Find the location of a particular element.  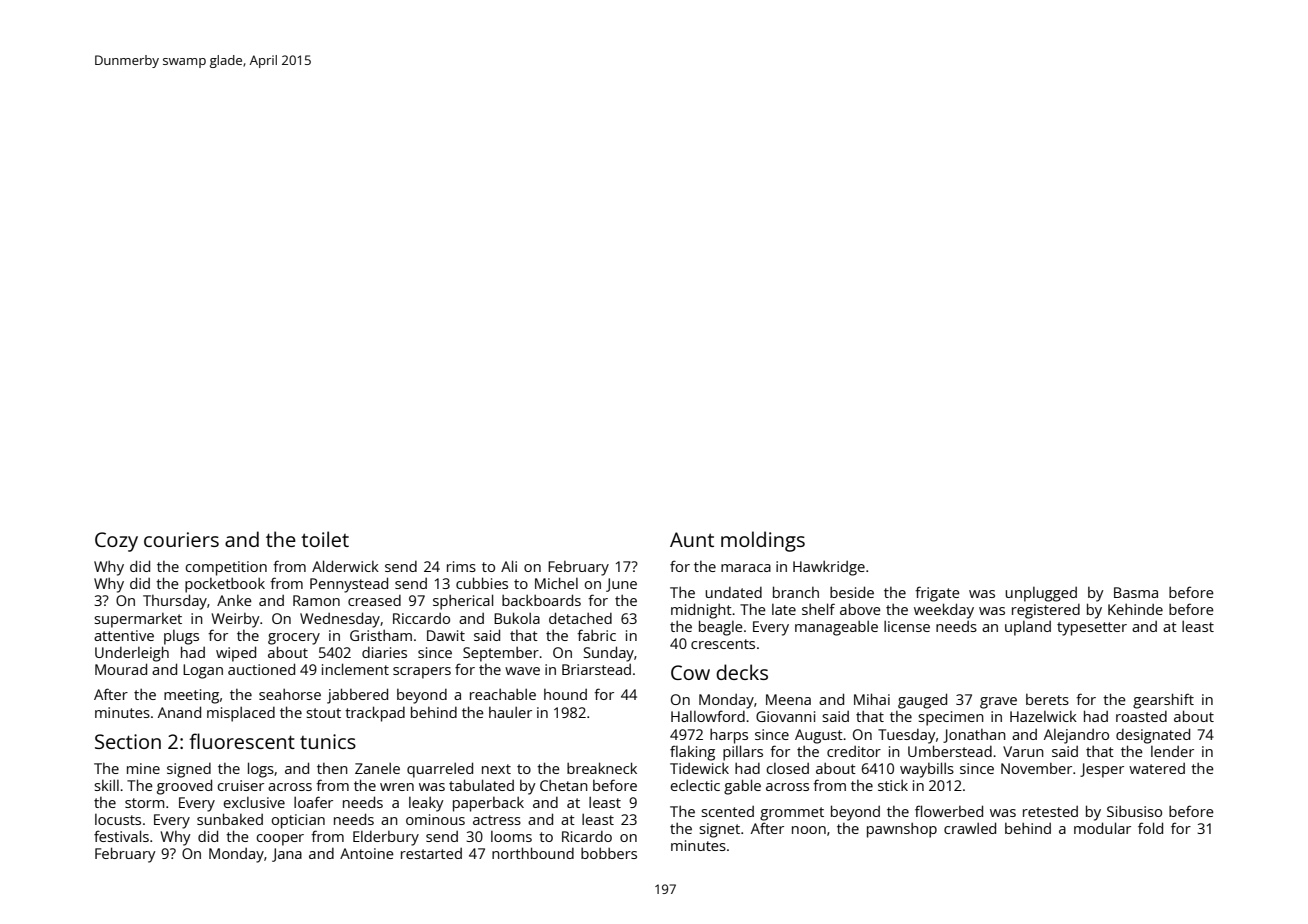

breakneck is located at coordinates (602, 768).
